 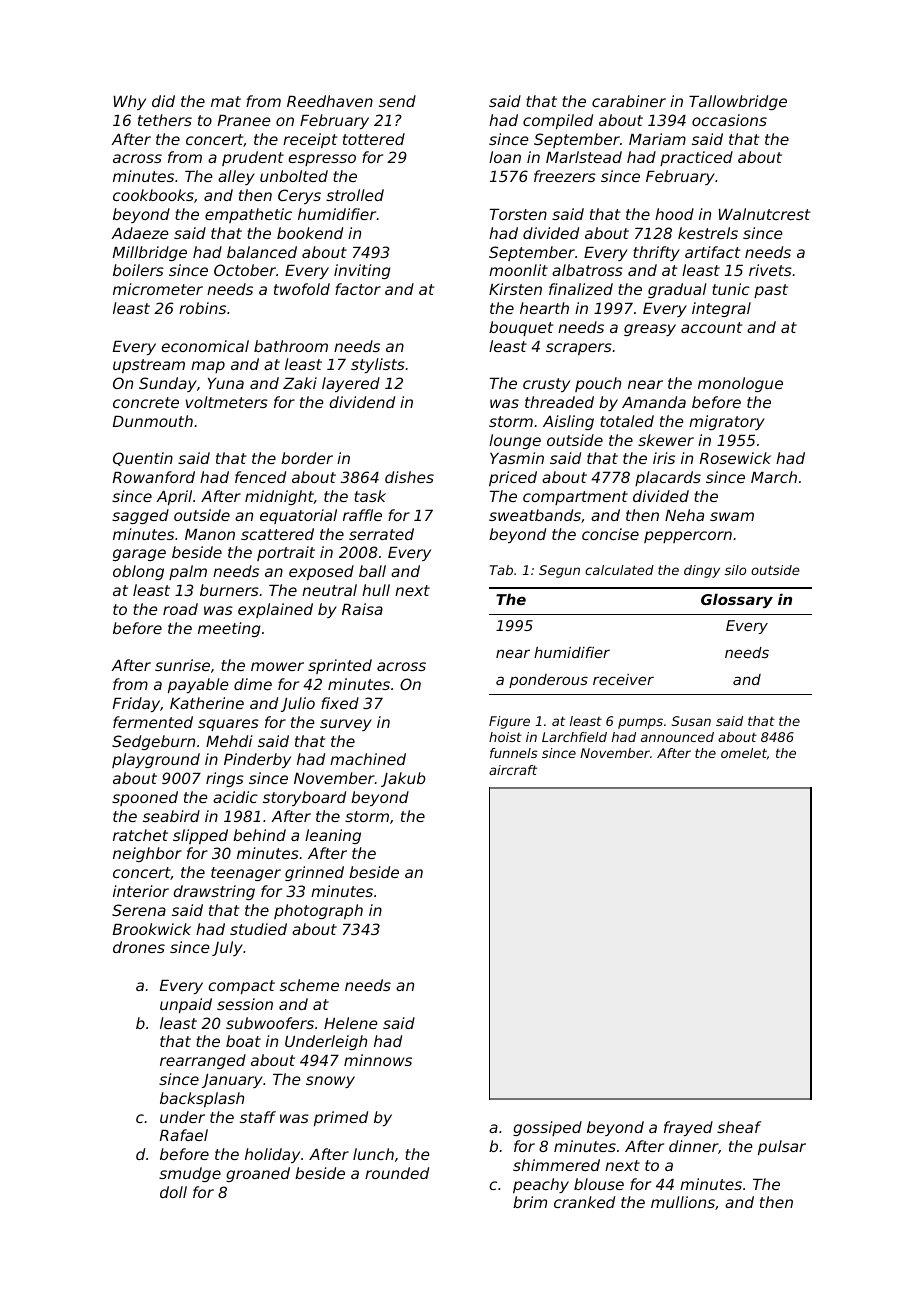 I want to click on frayed, so click(x=688, y=1128).
